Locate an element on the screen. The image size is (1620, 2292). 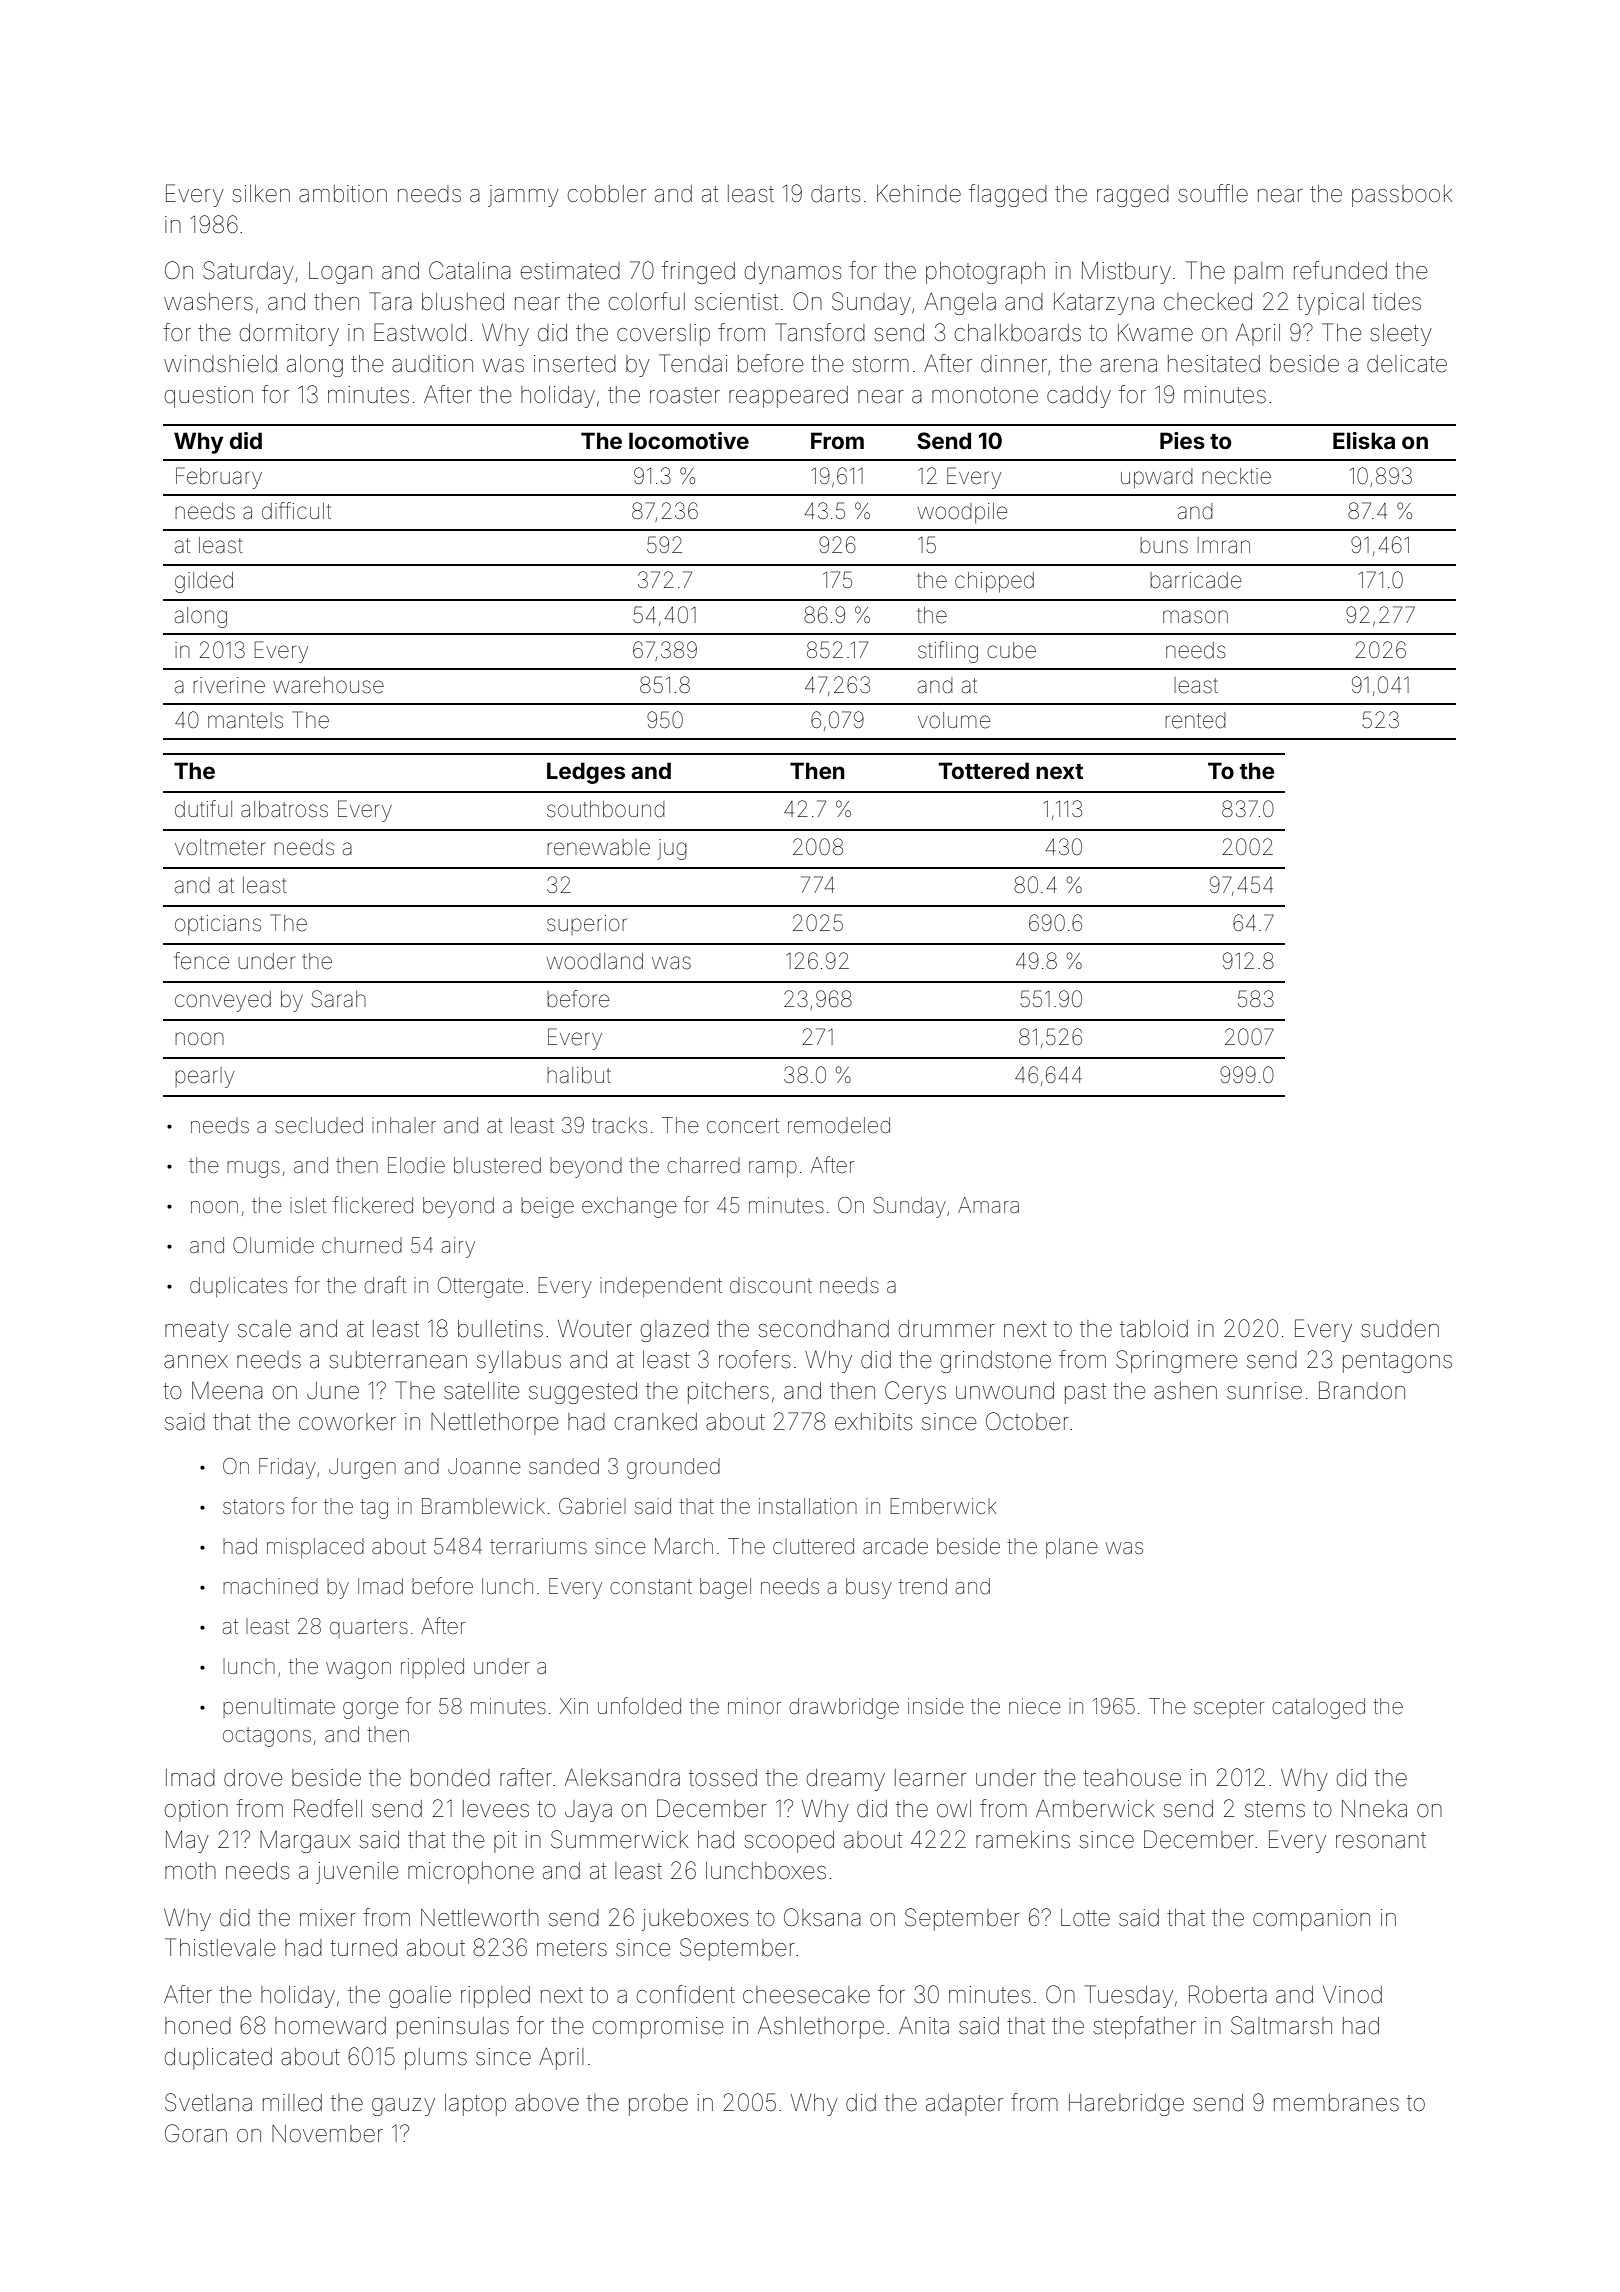
rented is located at coordinates (1195, 720).
